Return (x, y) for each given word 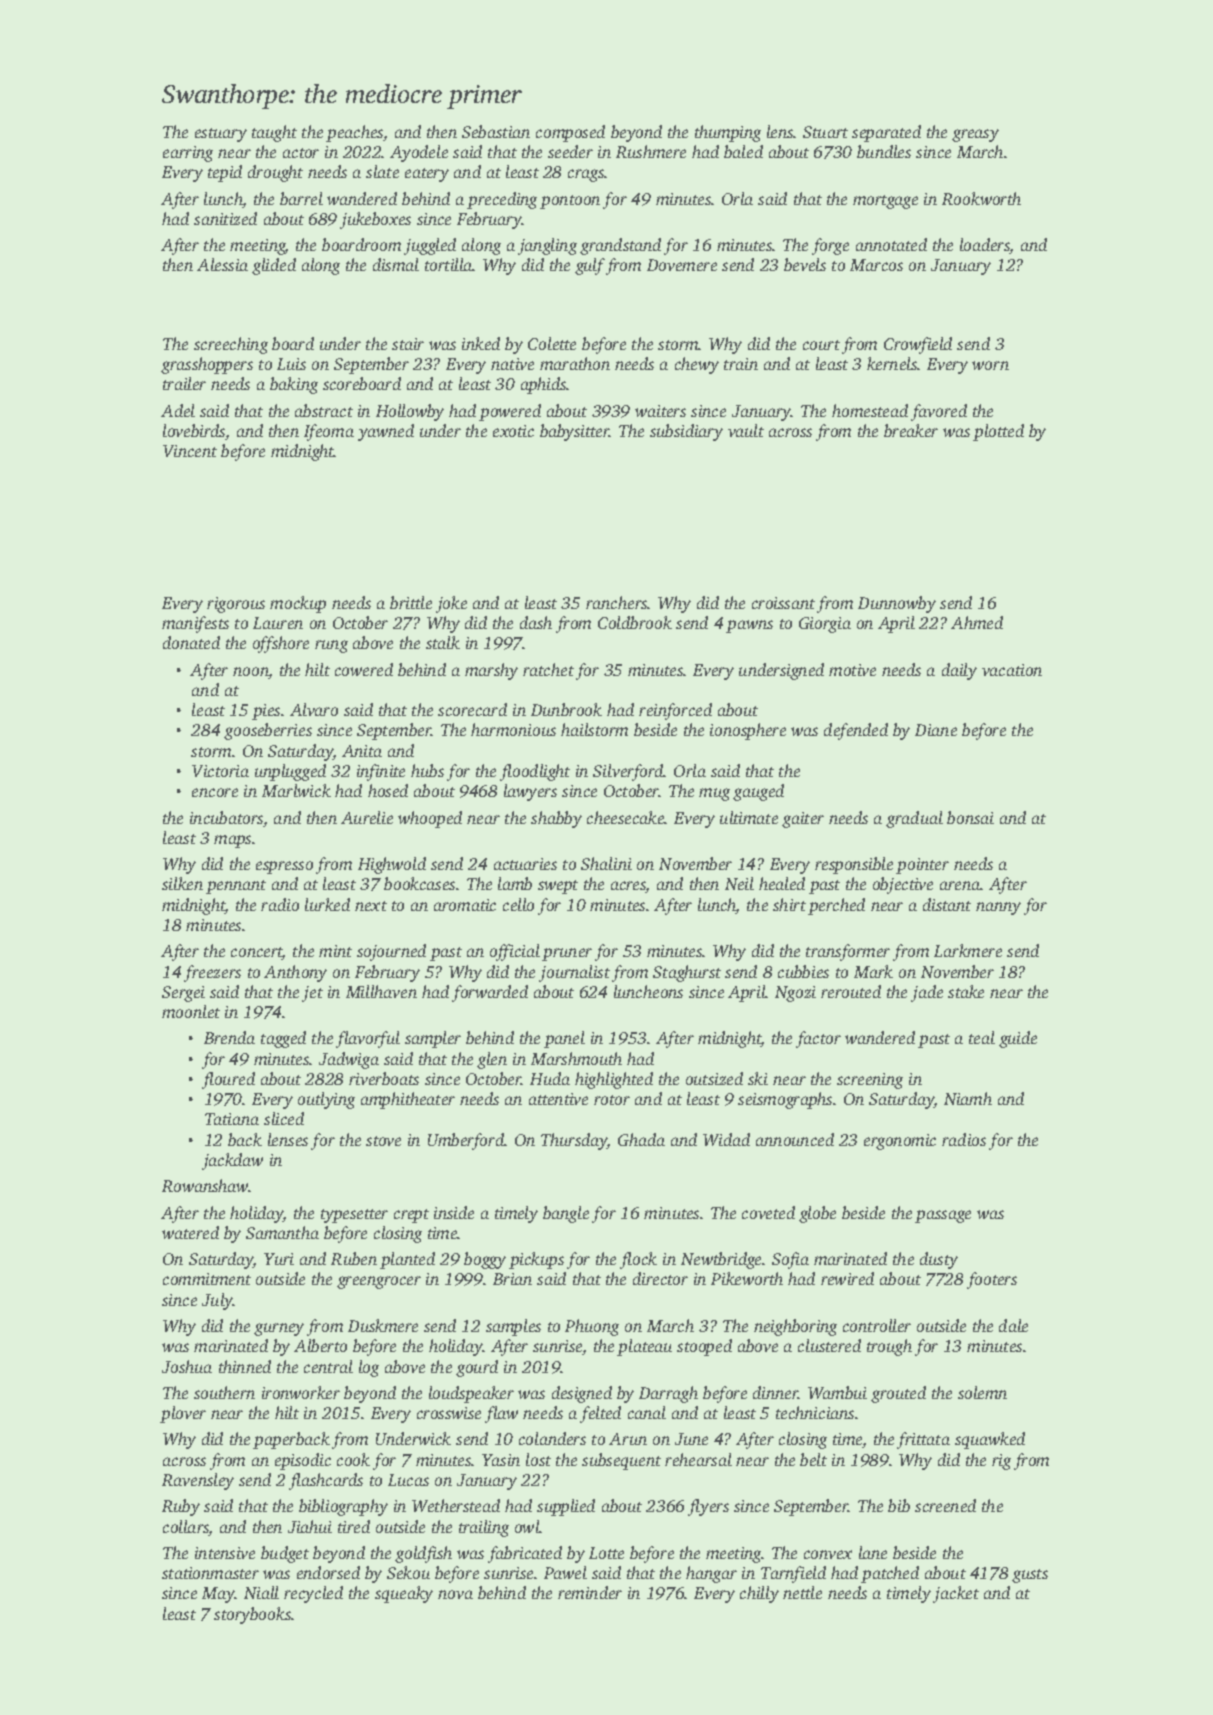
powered (510, 412)
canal (647, 1412)
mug (714, 794)
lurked (327, 904)
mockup (298, 604)
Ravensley (198, 1481)
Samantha (282, 1232)
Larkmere (968, 950)
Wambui (837, 1392)
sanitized (225, 218)
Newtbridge (721, 1260)
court (821, 345)
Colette (552, 343)
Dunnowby (897, 604)
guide (1018, 1039)
